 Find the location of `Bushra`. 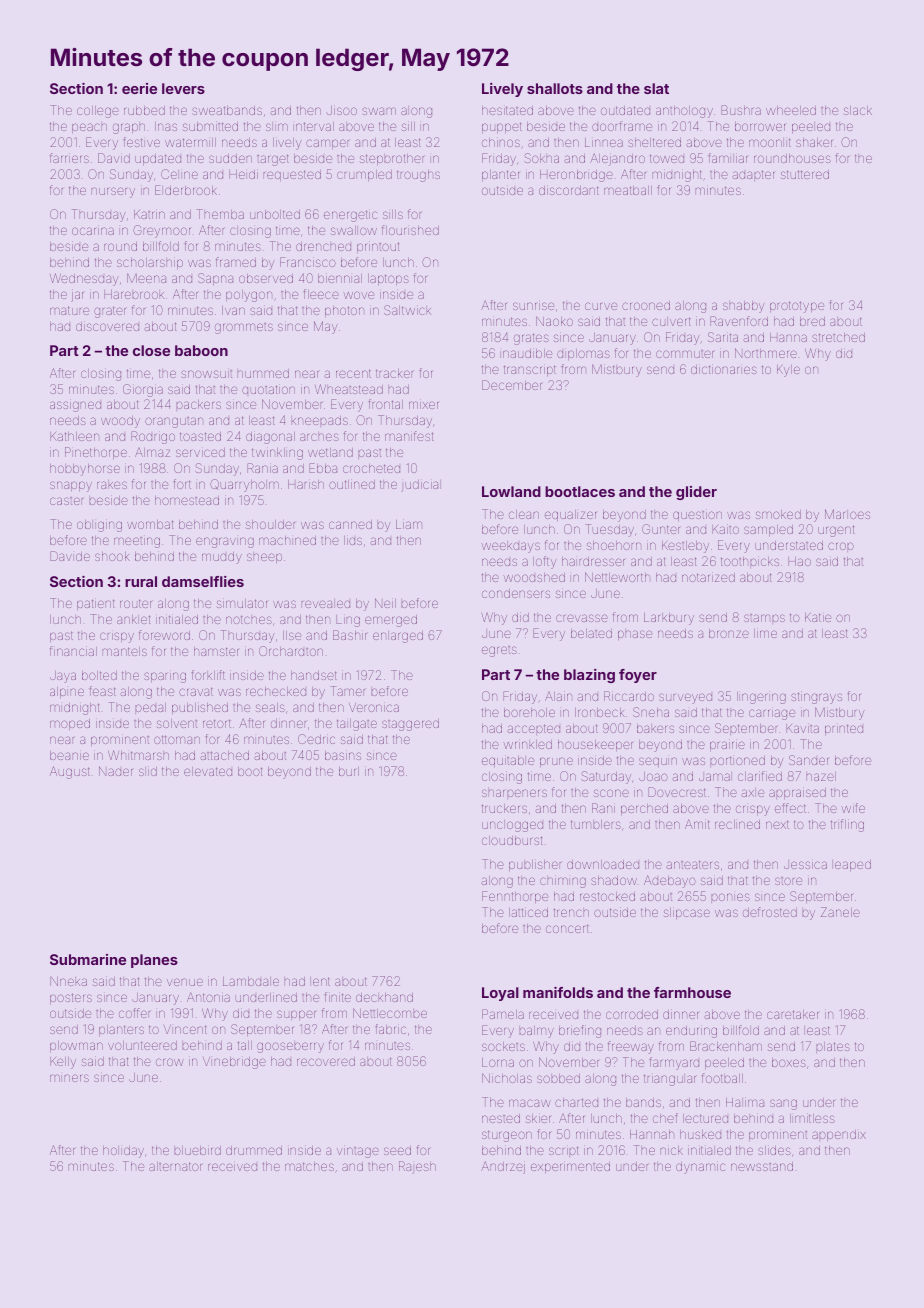

Bushra is located at coordinates (741, 110).
